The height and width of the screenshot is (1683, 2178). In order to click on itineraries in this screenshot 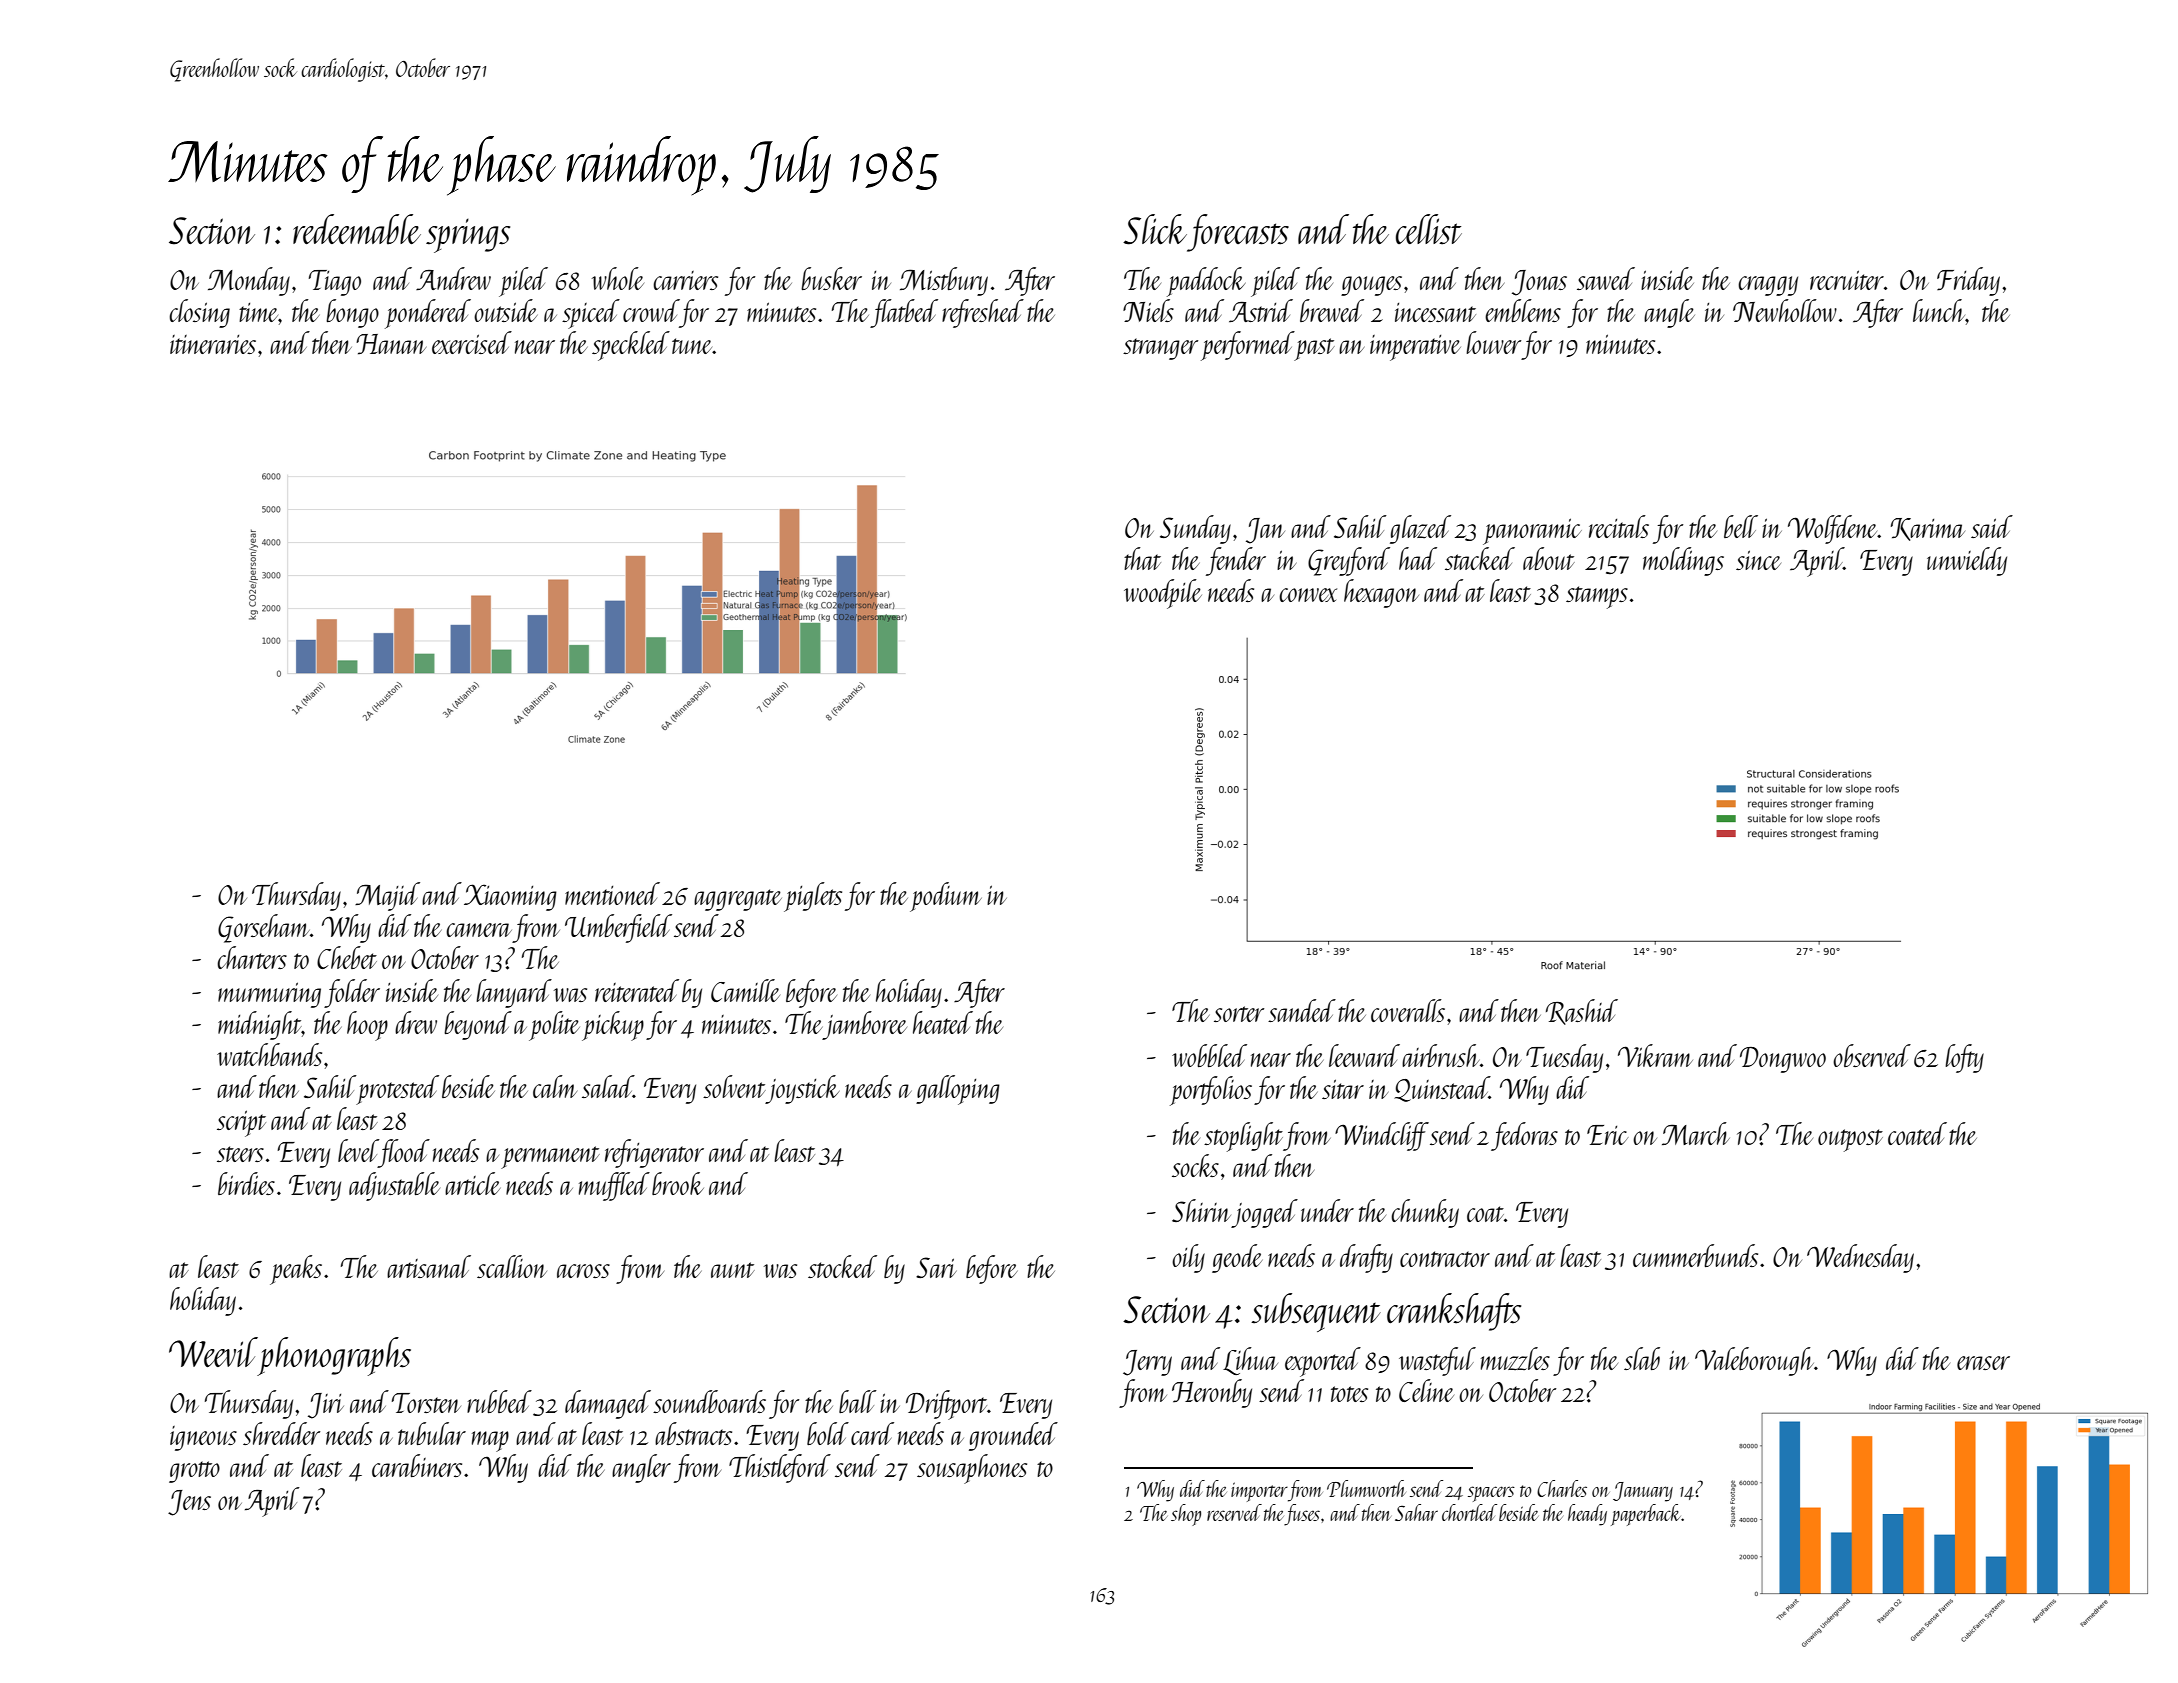, I will do `click(213, 344)`.
